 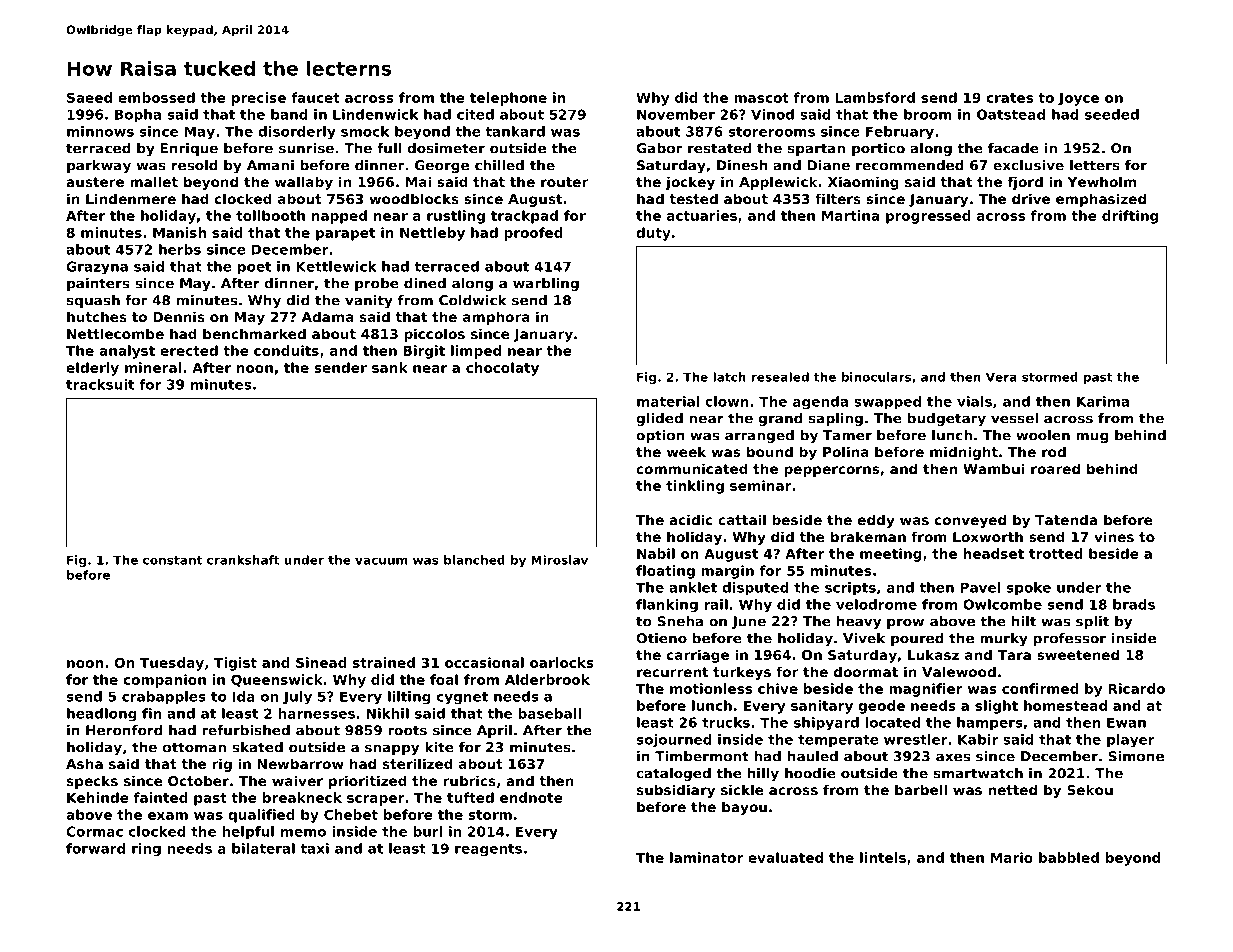 I want to click on latch, so click(x=729, y=377).
